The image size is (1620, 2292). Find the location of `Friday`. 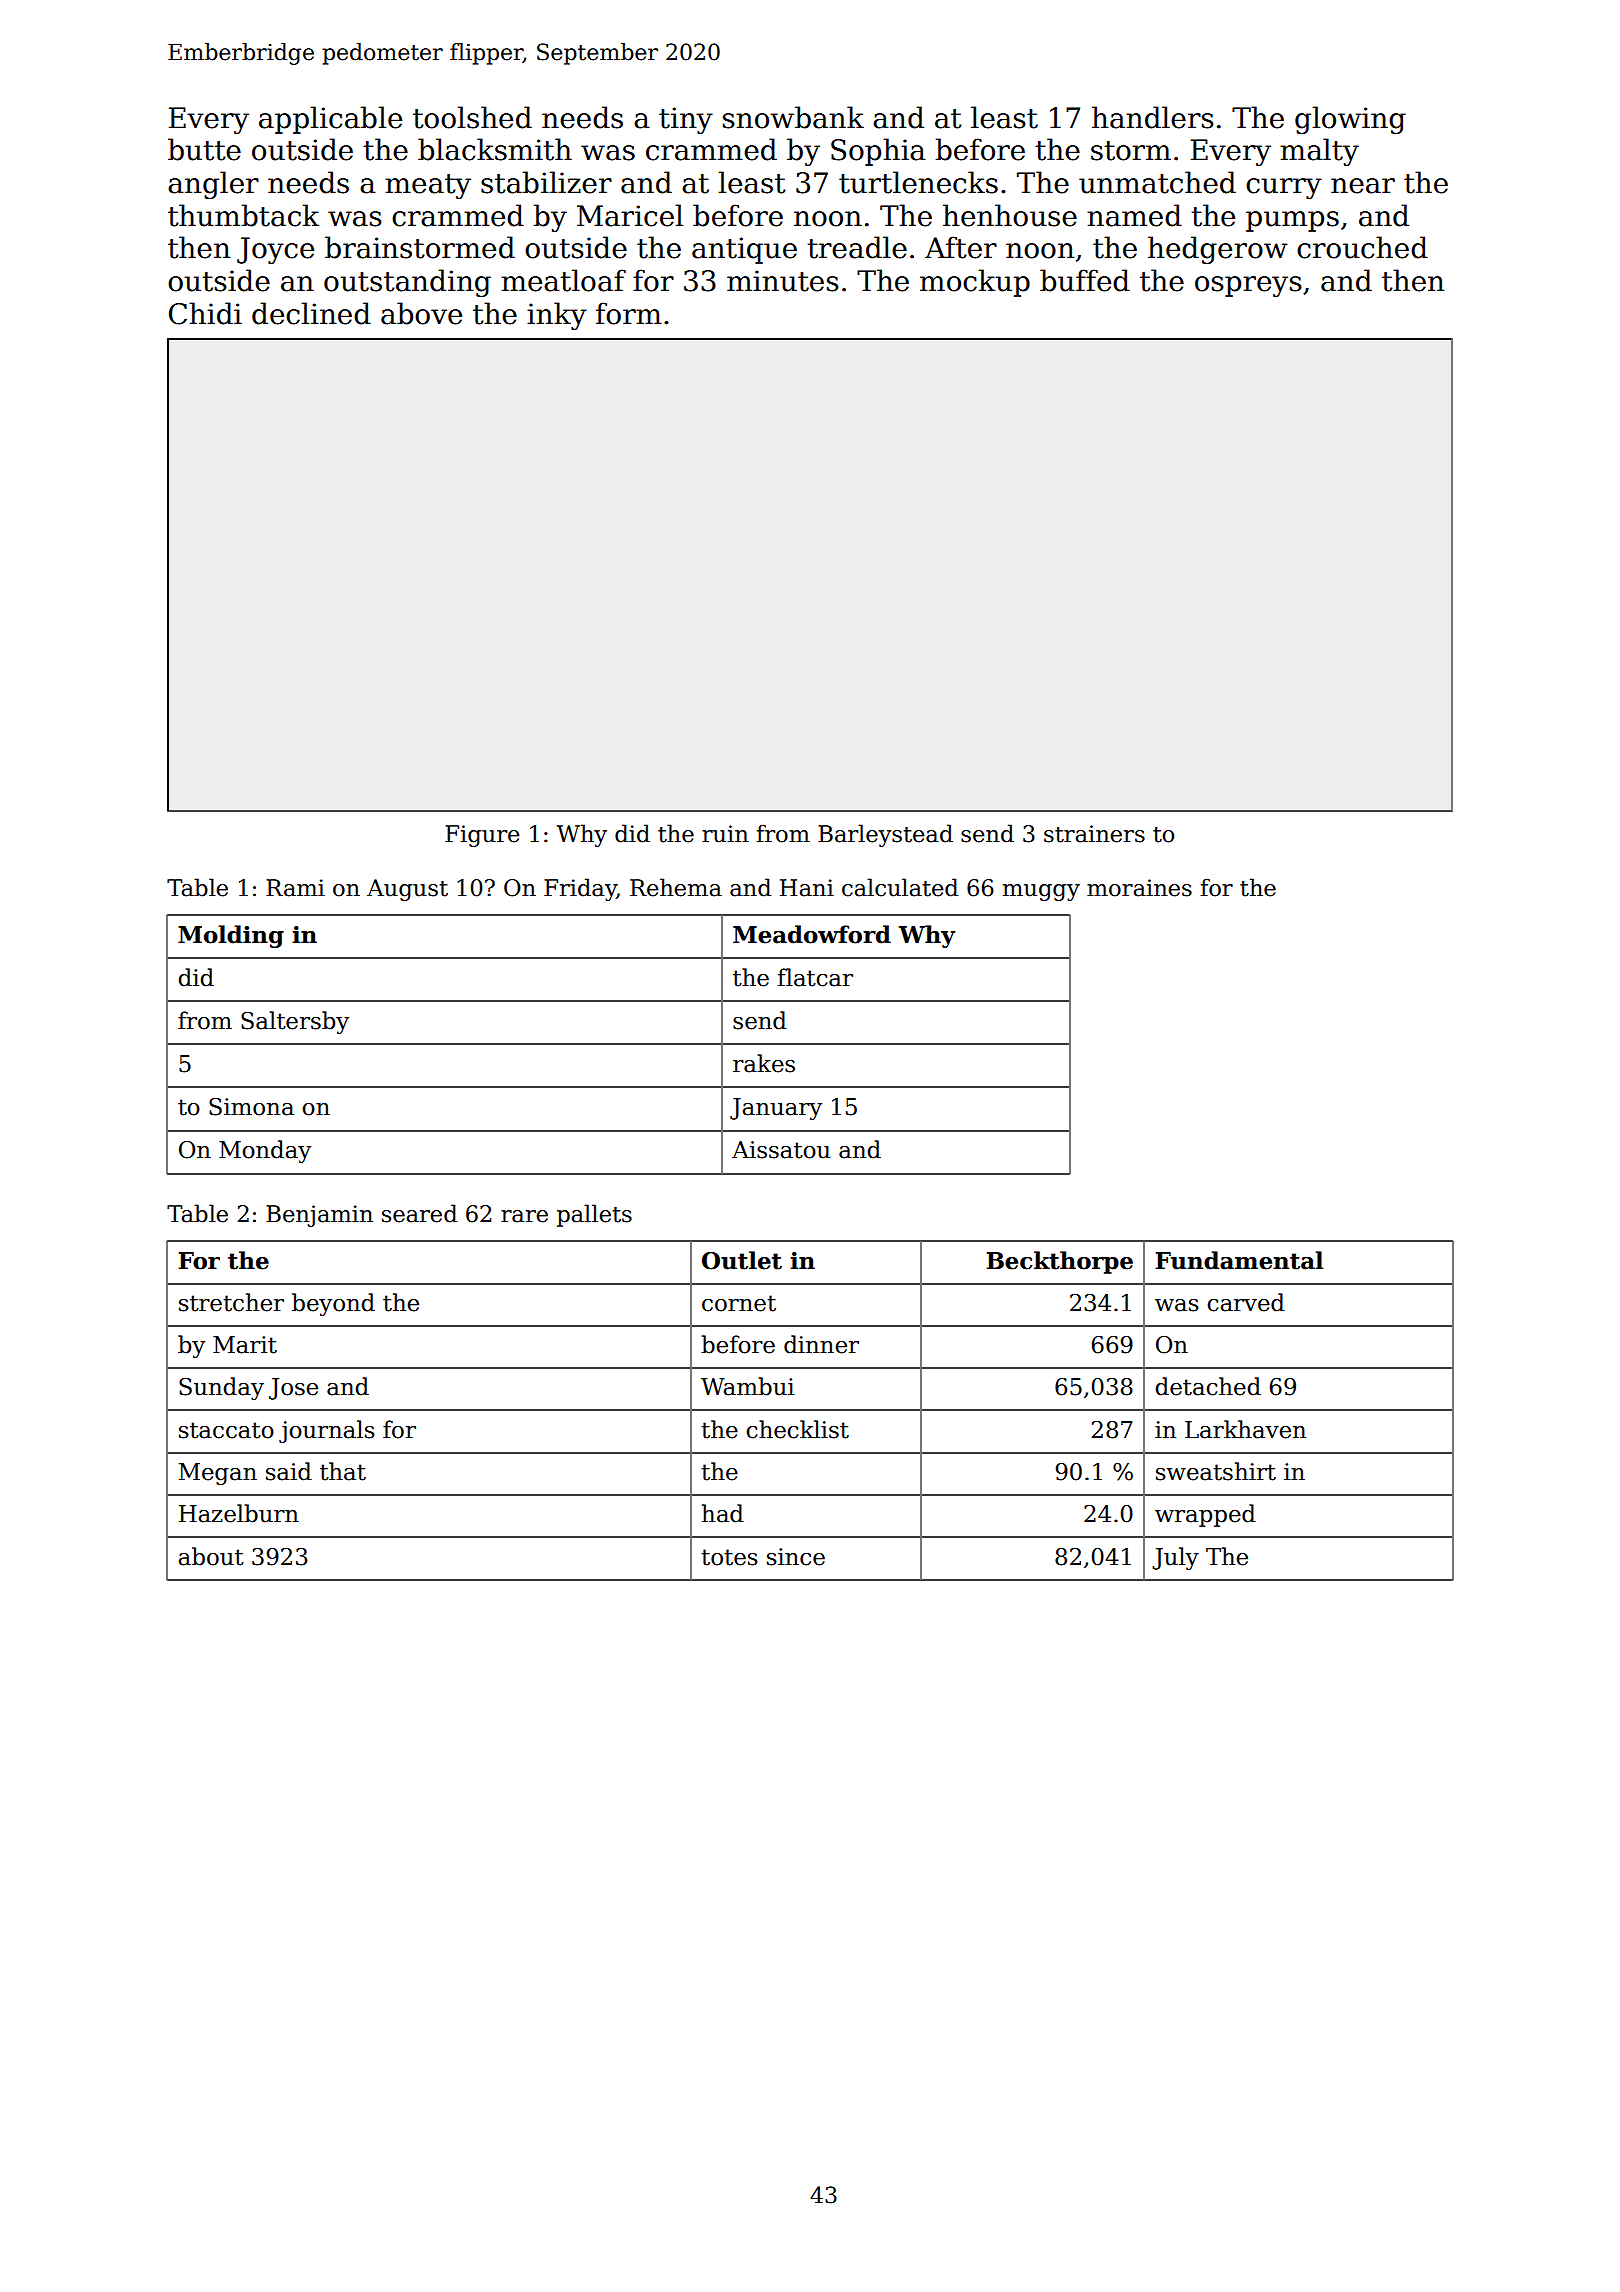

Friday is located at coordinates (580, 889).
